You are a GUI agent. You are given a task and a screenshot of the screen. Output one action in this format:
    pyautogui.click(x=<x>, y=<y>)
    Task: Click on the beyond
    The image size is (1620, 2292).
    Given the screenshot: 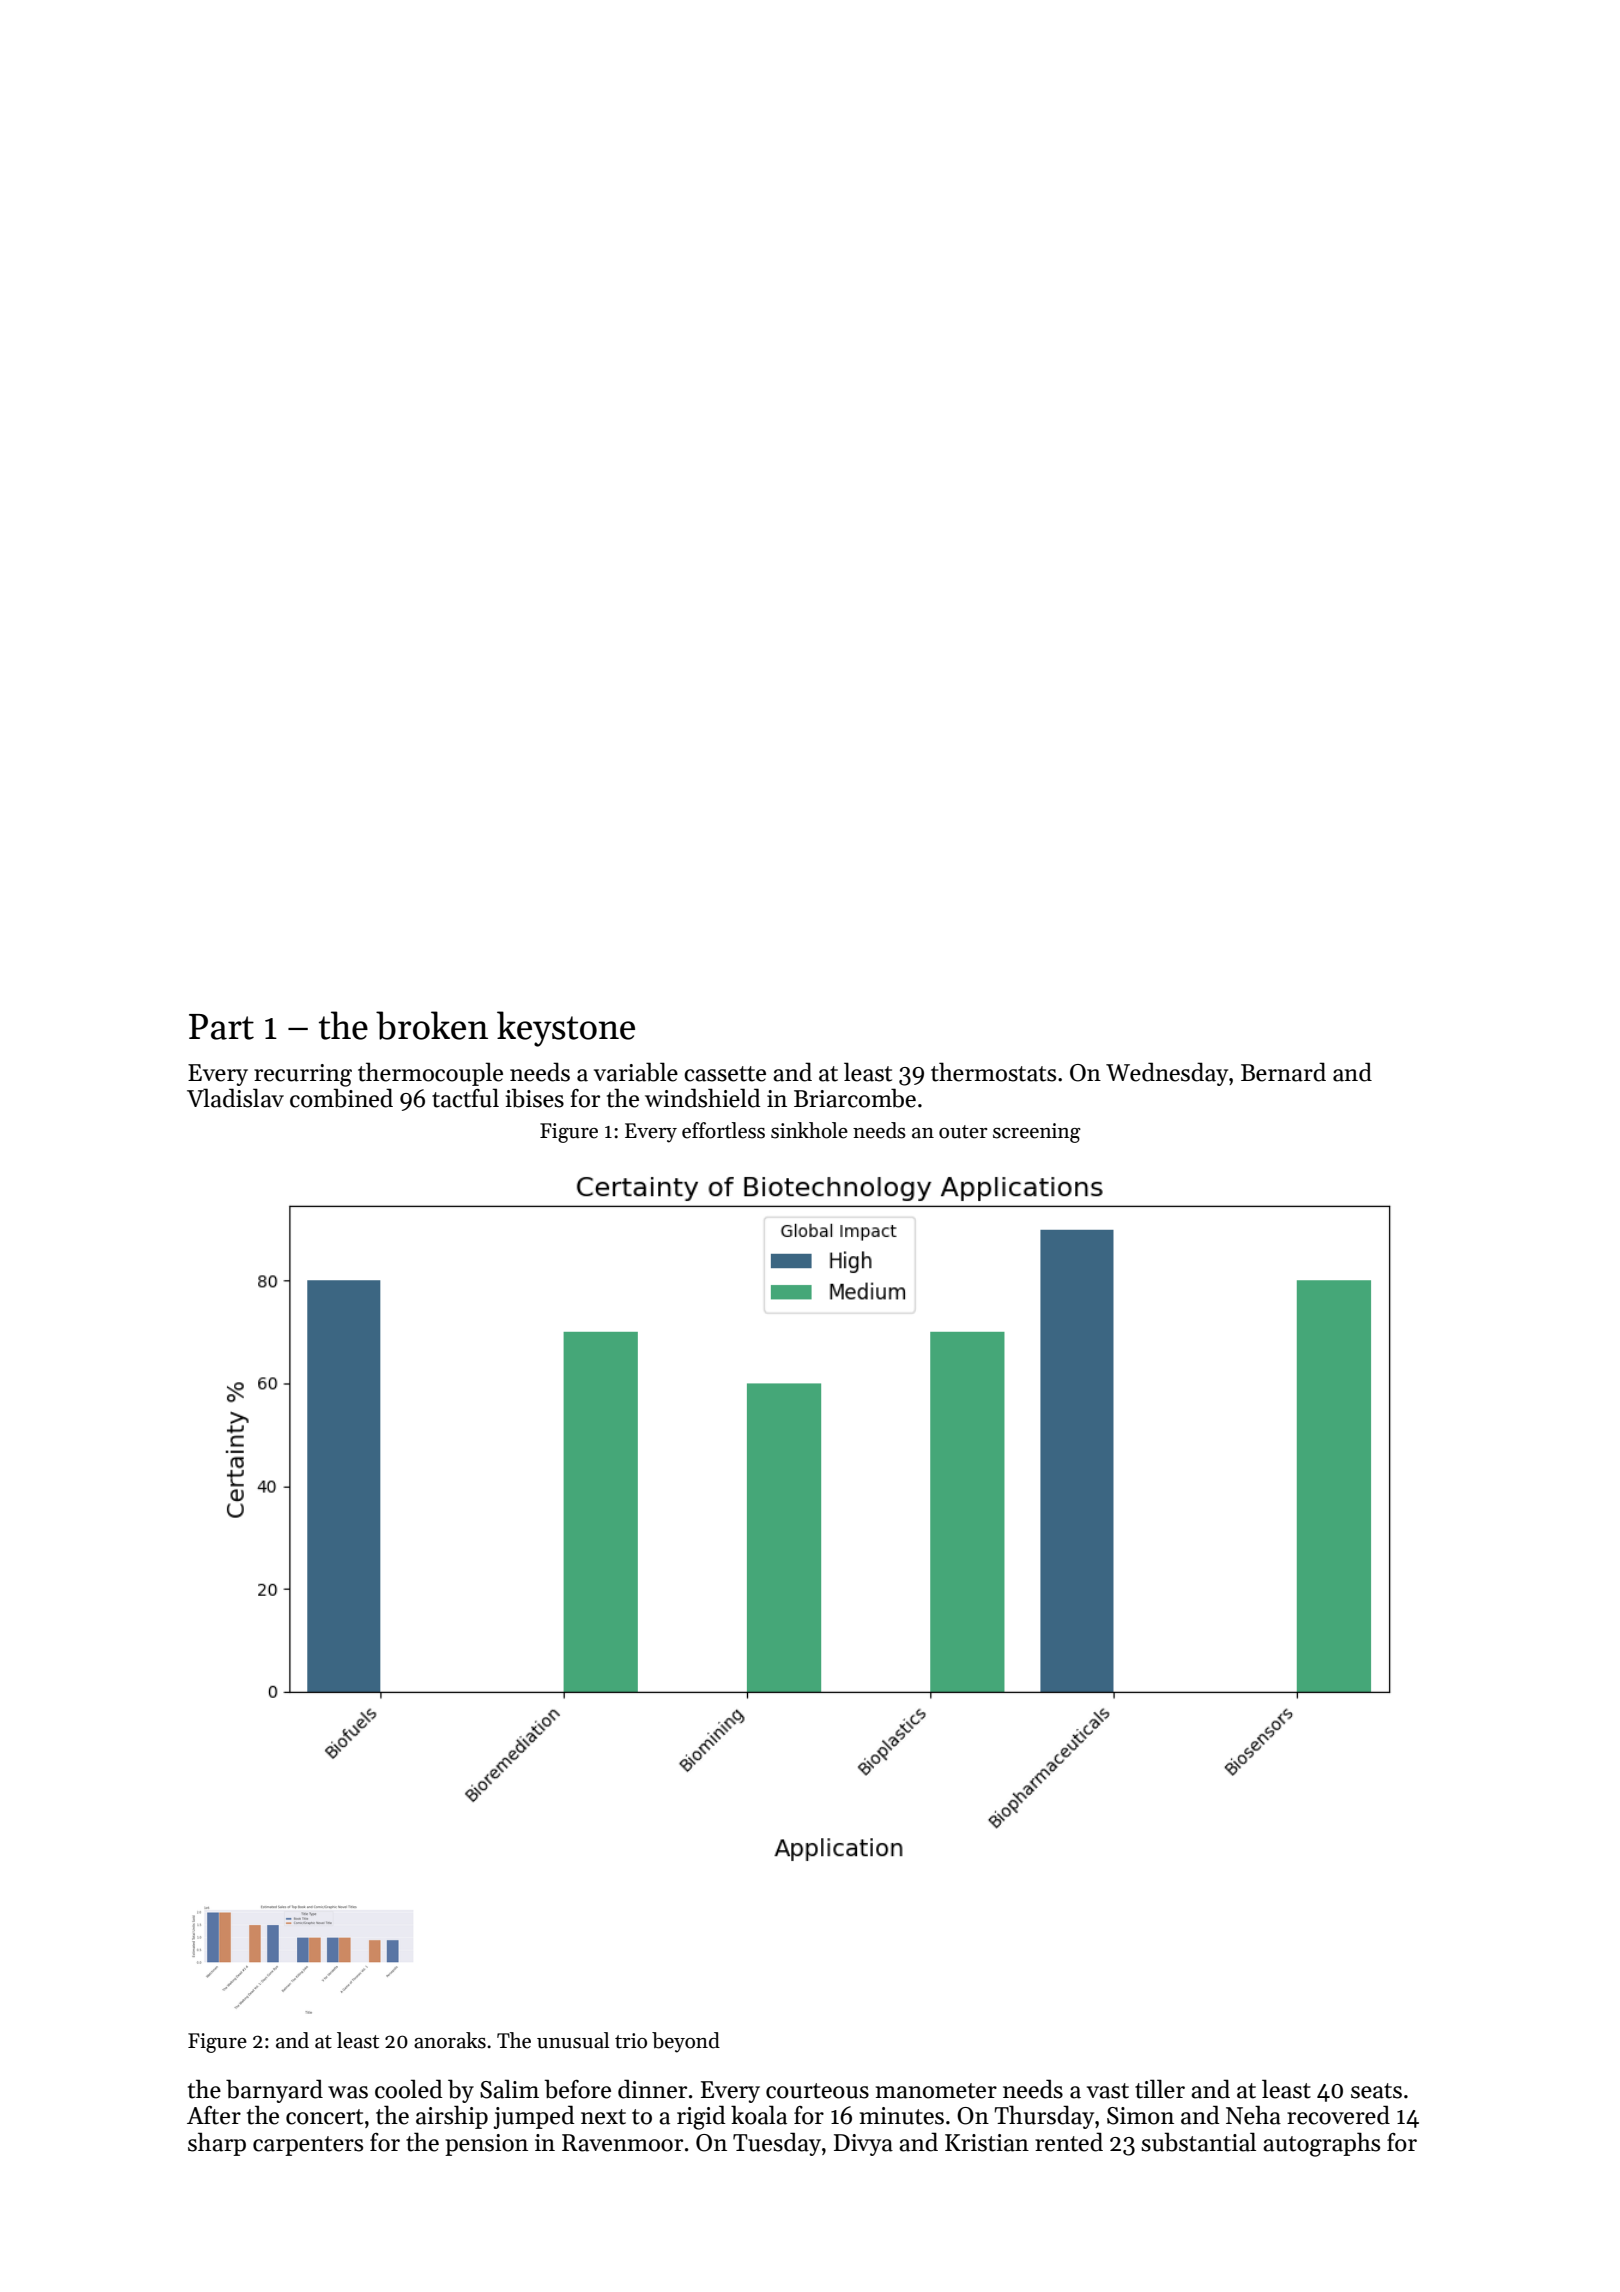 What is the action you would take?
    pyautogui.click(x=686, y=2042)
